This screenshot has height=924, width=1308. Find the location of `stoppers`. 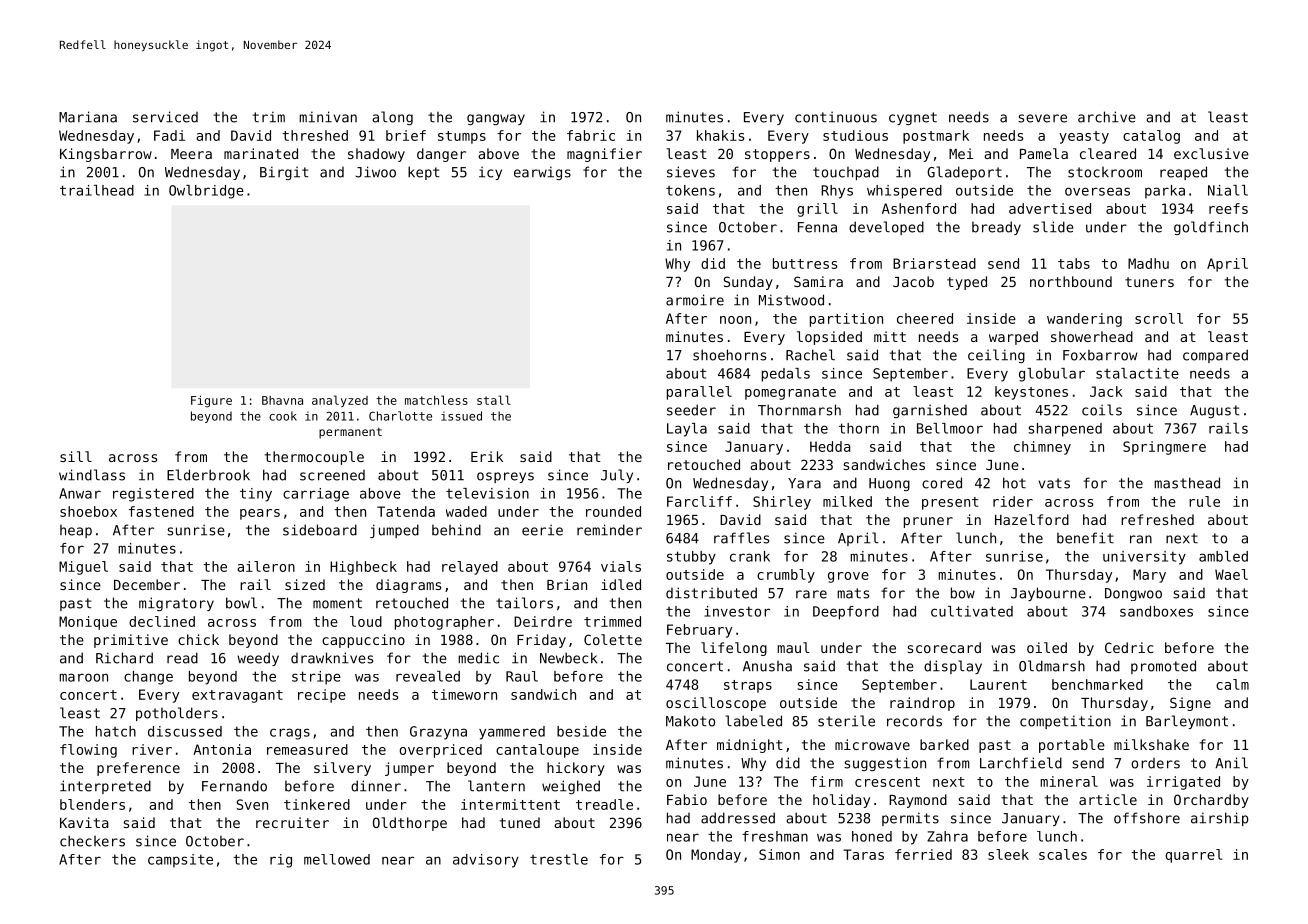

stoppers is located at coordinates (777, 155).
